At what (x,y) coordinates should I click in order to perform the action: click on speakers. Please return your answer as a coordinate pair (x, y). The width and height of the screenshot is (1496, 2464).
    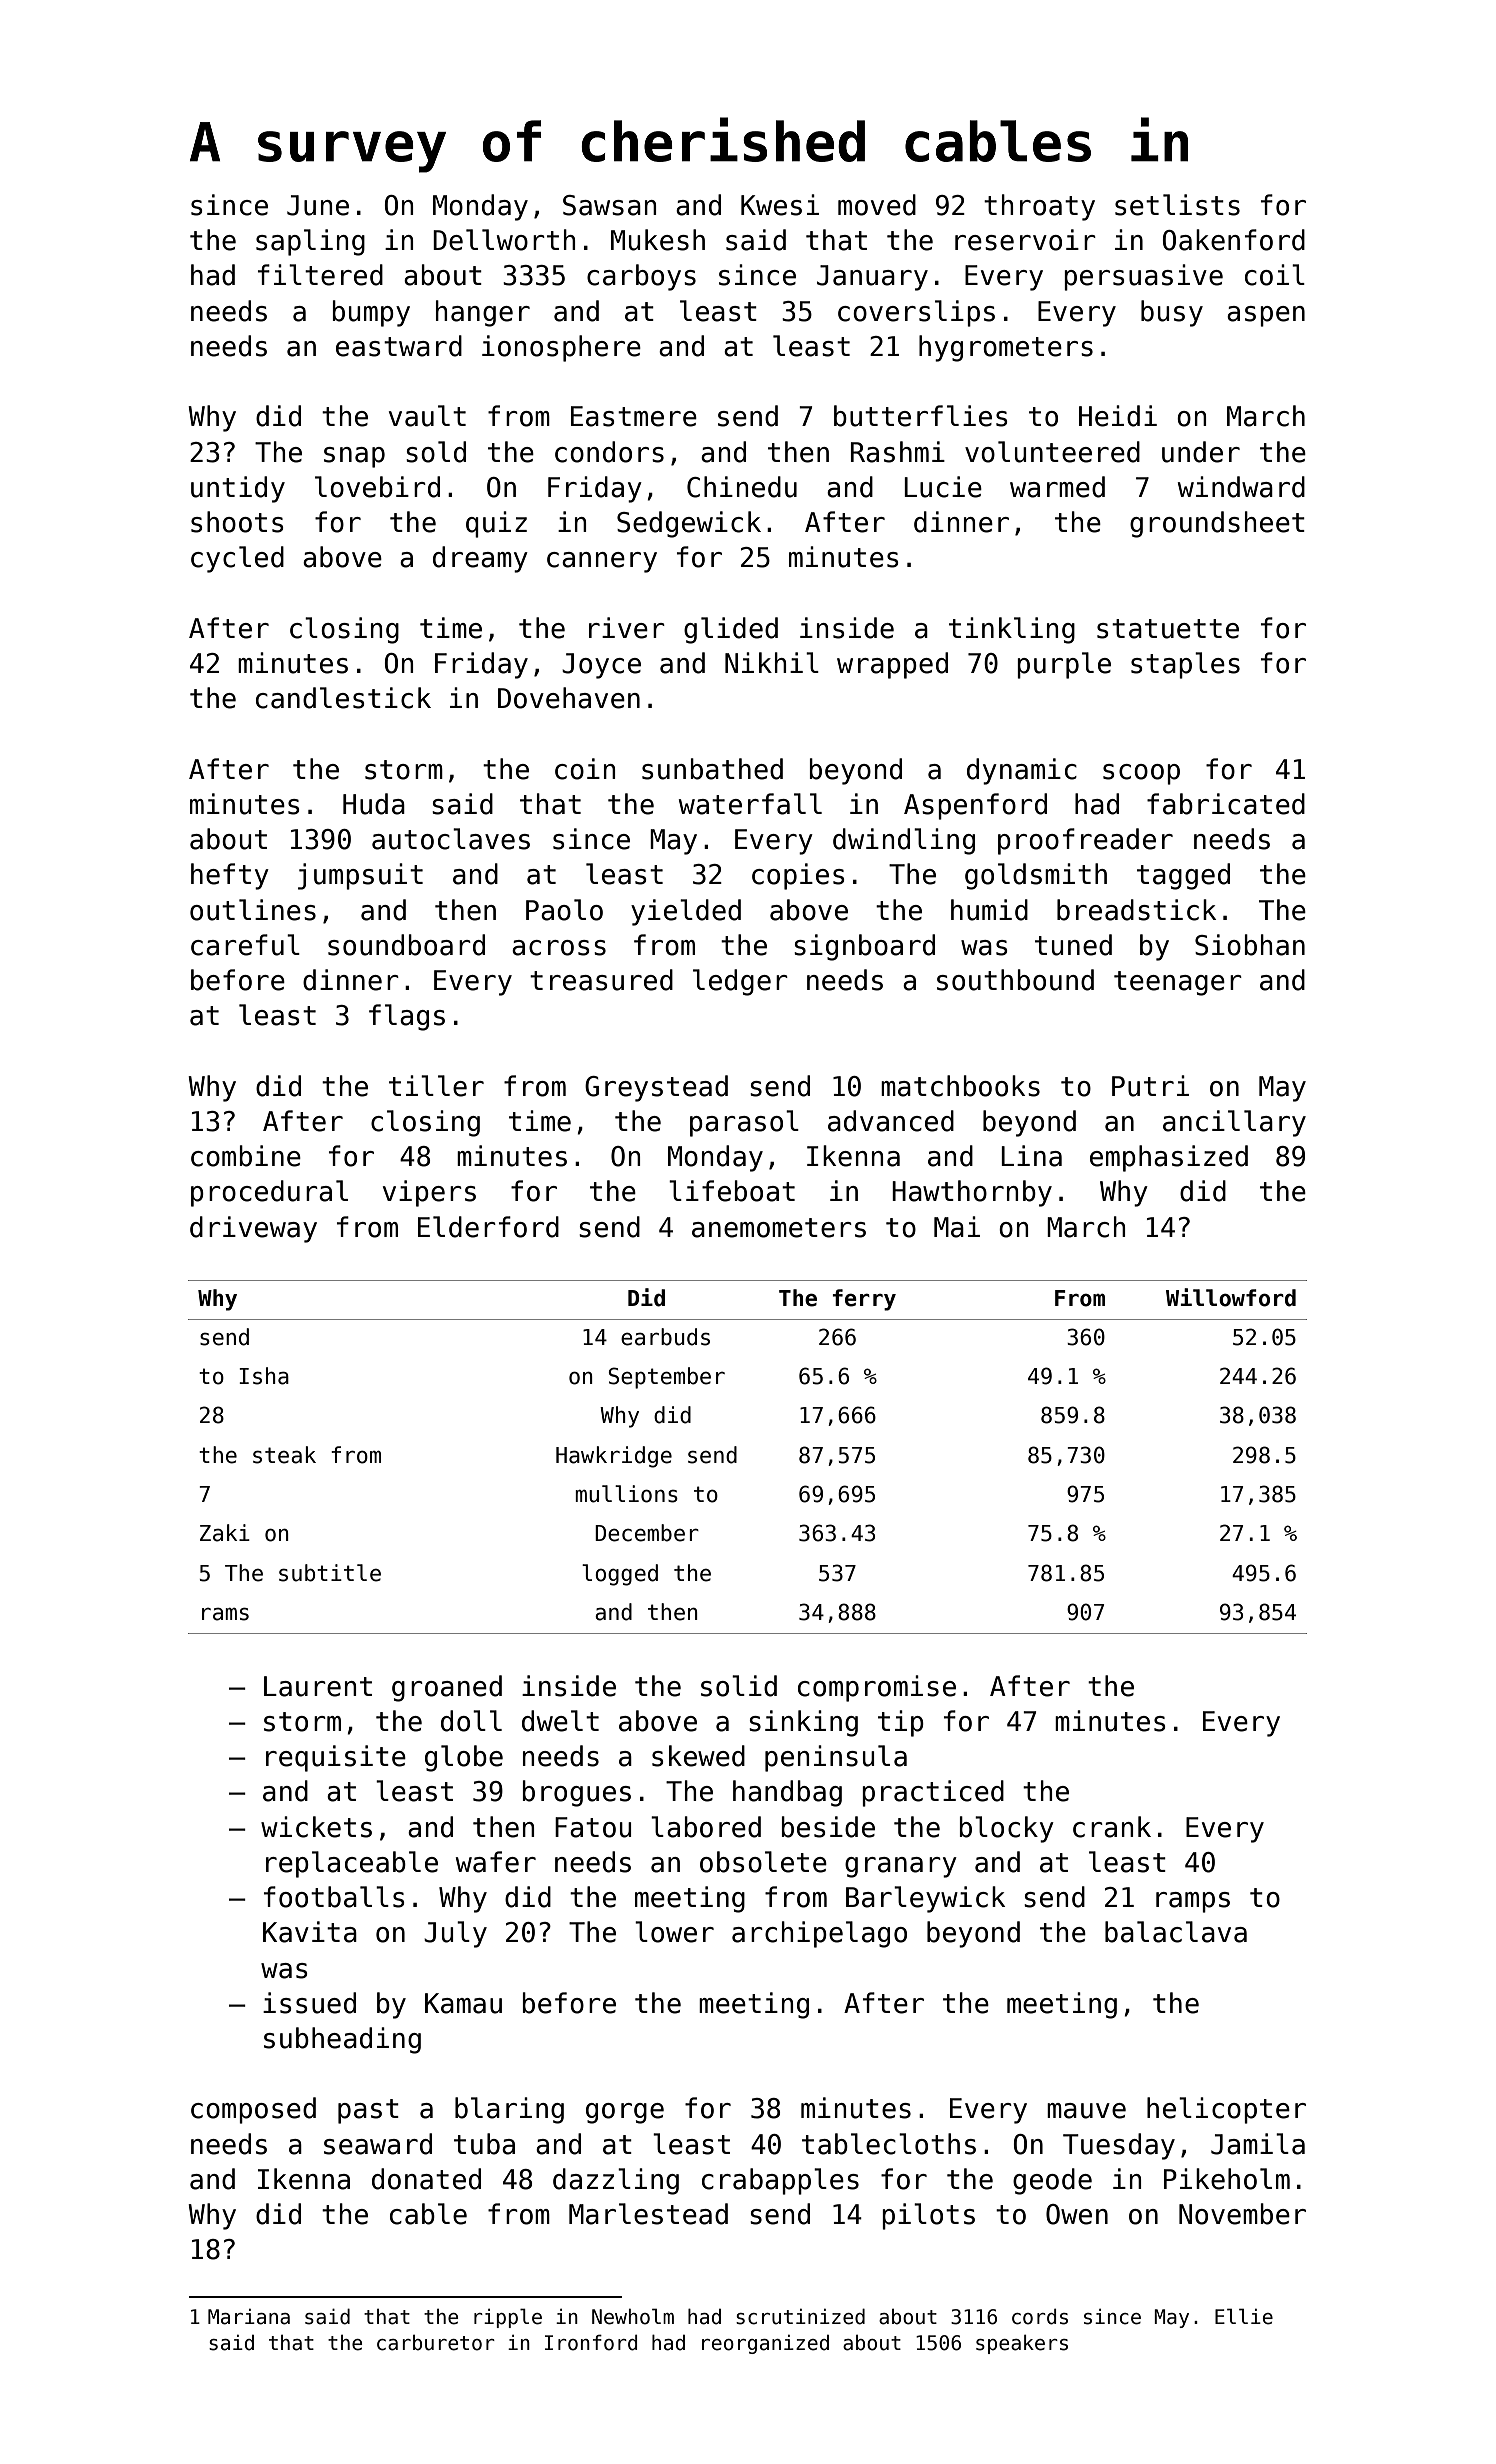
    Looking at the image, I should click on (1022, 2344).
